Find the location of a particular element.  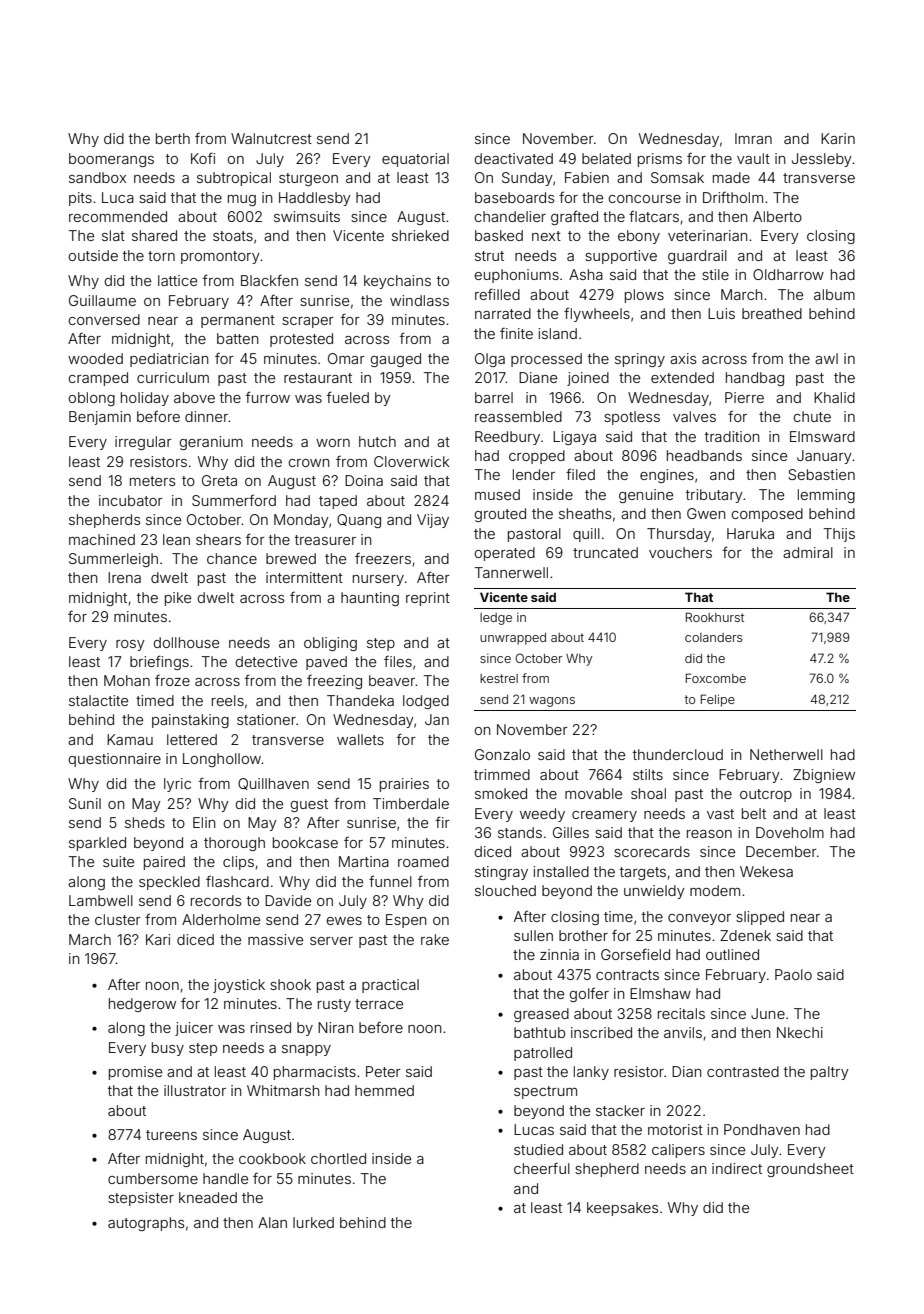

Walnutcrest is located at coordinates (271, 138).
